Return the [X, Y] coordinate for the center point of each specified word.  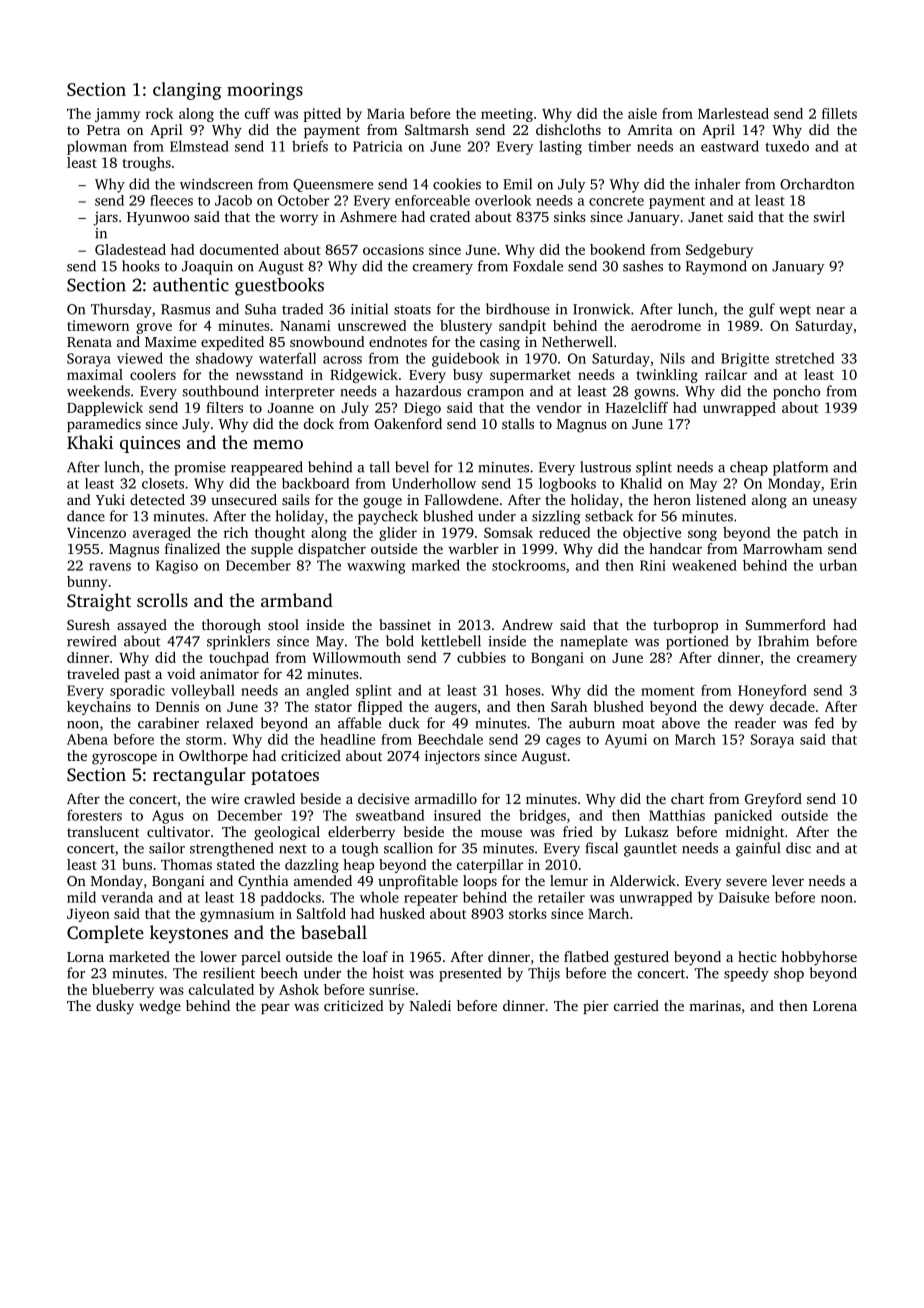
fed [824, 723]
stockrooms [529, 565]
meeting [507, 115]
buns [137, 864]
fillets [839, 113]
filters [224, 407]
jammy [117, 115]
